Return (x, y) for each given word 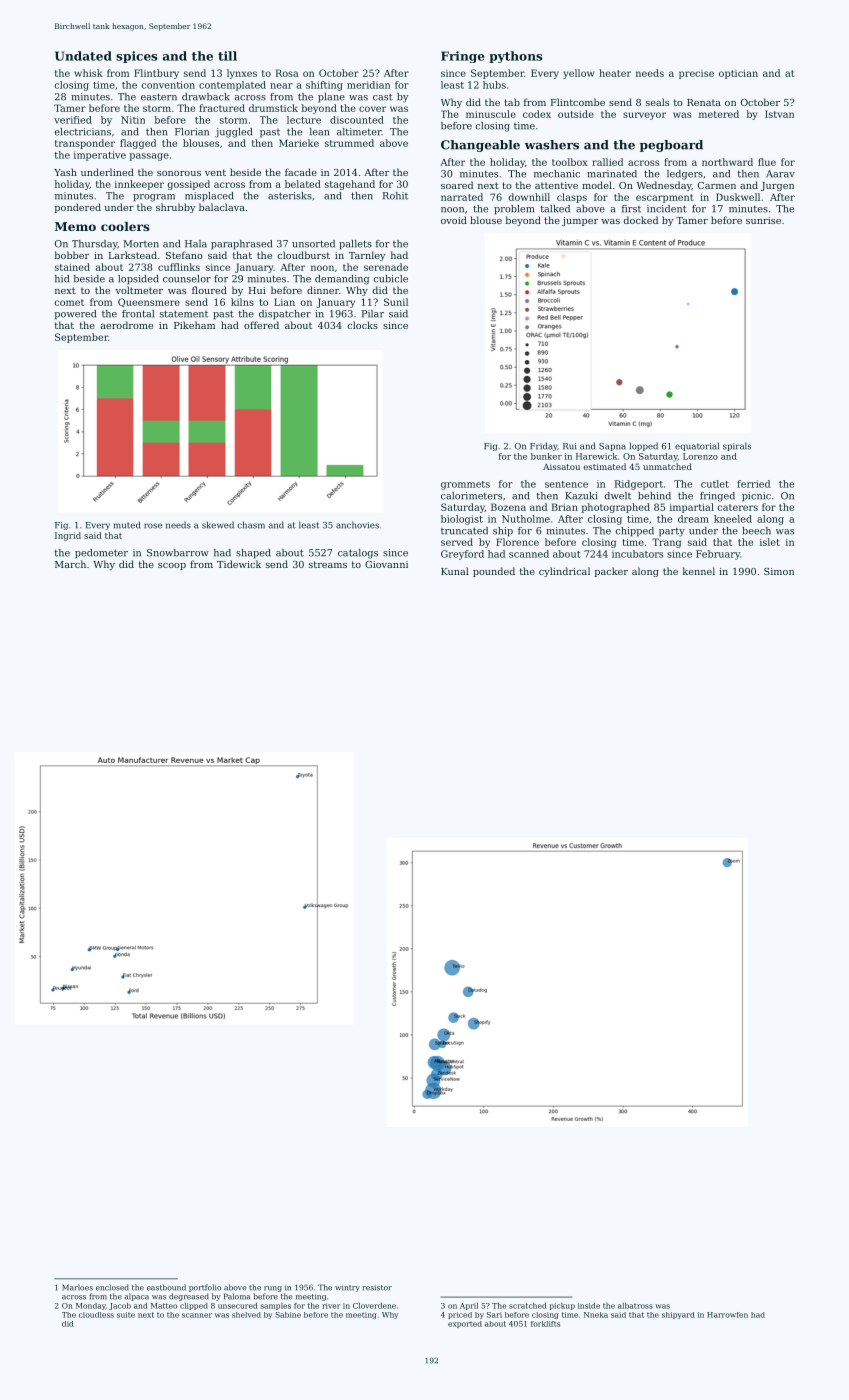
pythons (516, 57)
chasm (251, 525)
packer (611, 572)
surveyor (644, 116)
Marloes (78, 1287)
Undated (83, 56)
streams (328, 564)
